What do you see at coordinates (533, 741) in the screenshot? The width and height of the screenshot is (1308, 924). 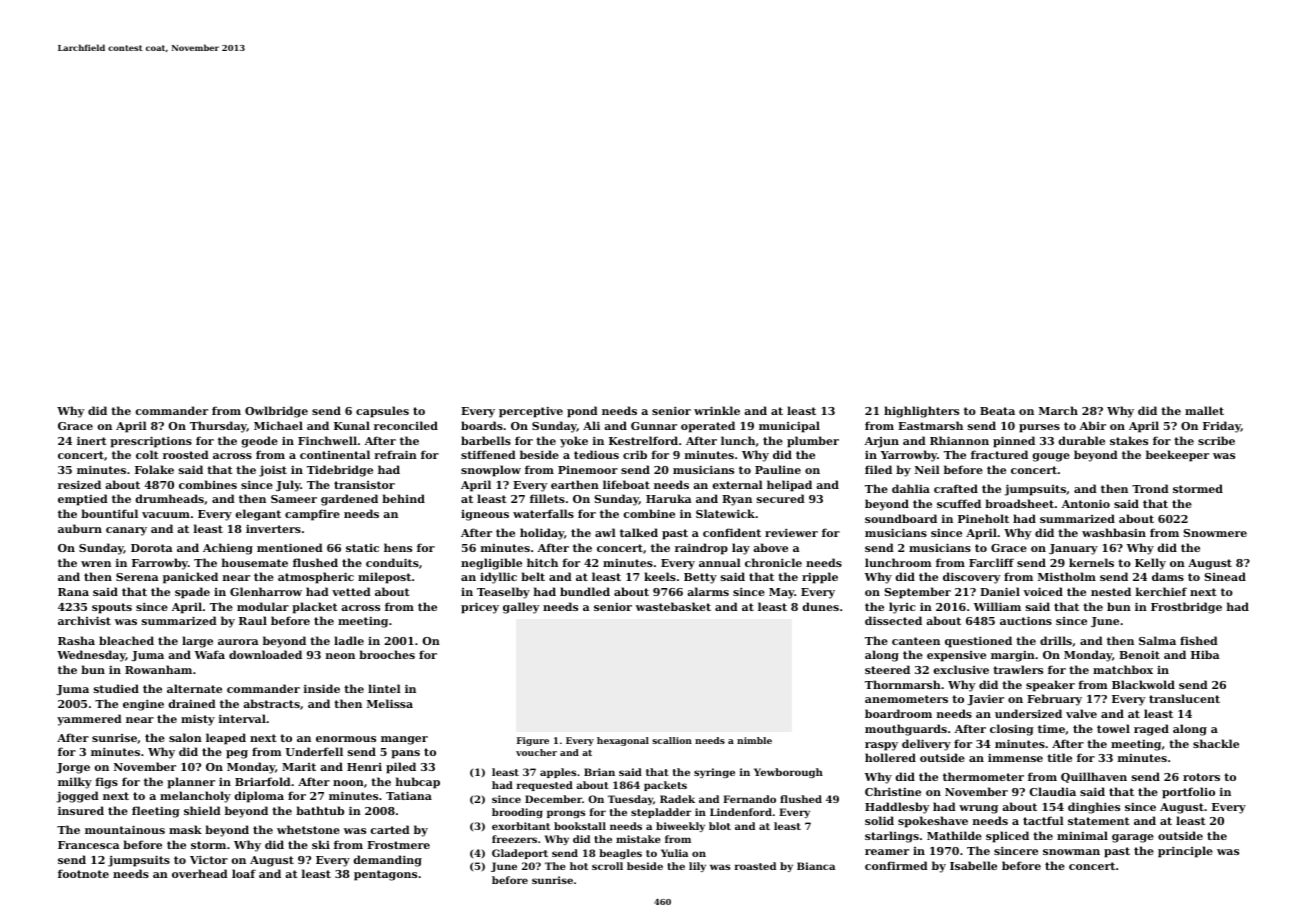 I see `Figure` at bounding box center [533, 741].
